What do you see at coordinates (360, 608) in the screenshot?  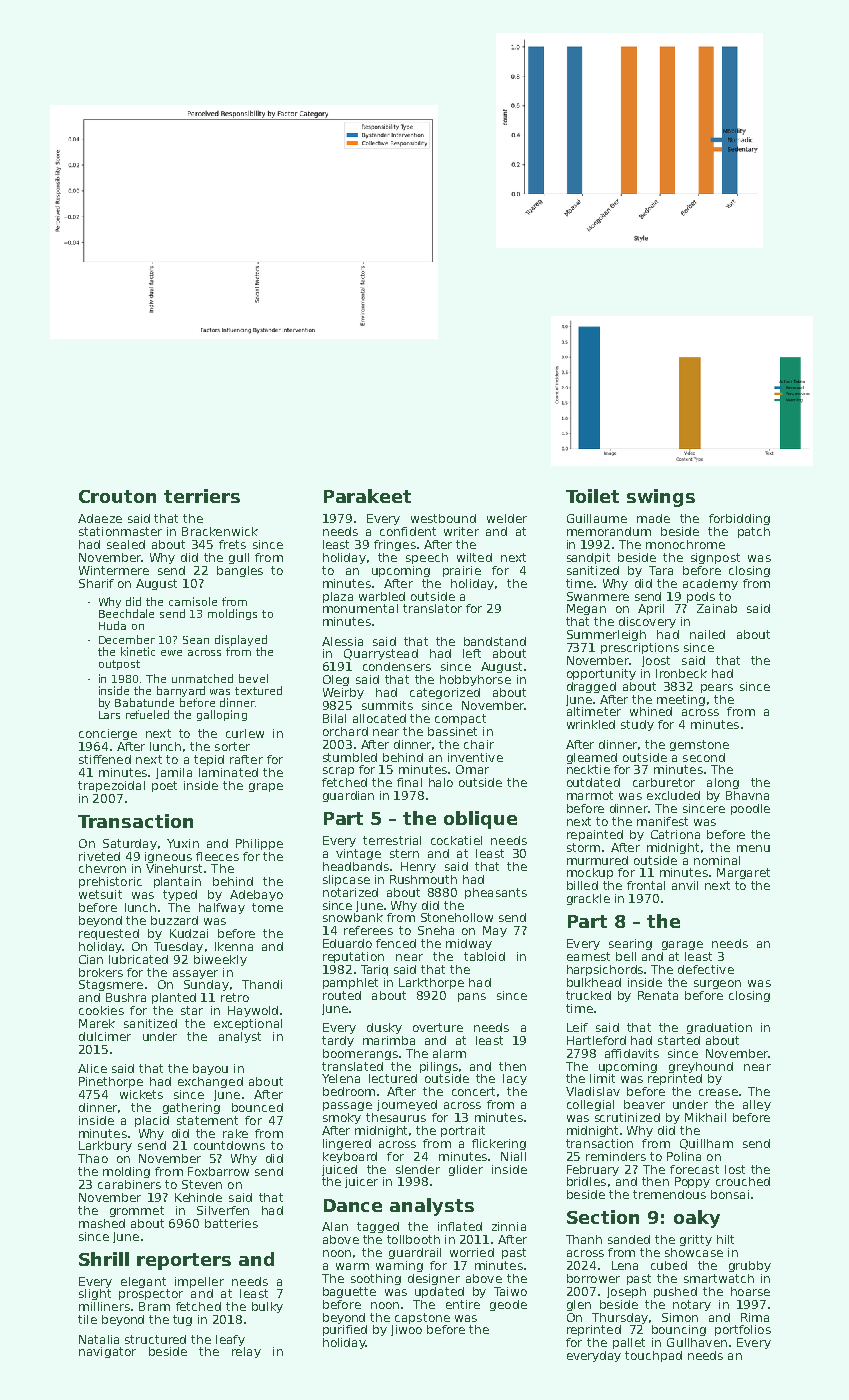 I see `monumental` at bounding box center [360, 608].
